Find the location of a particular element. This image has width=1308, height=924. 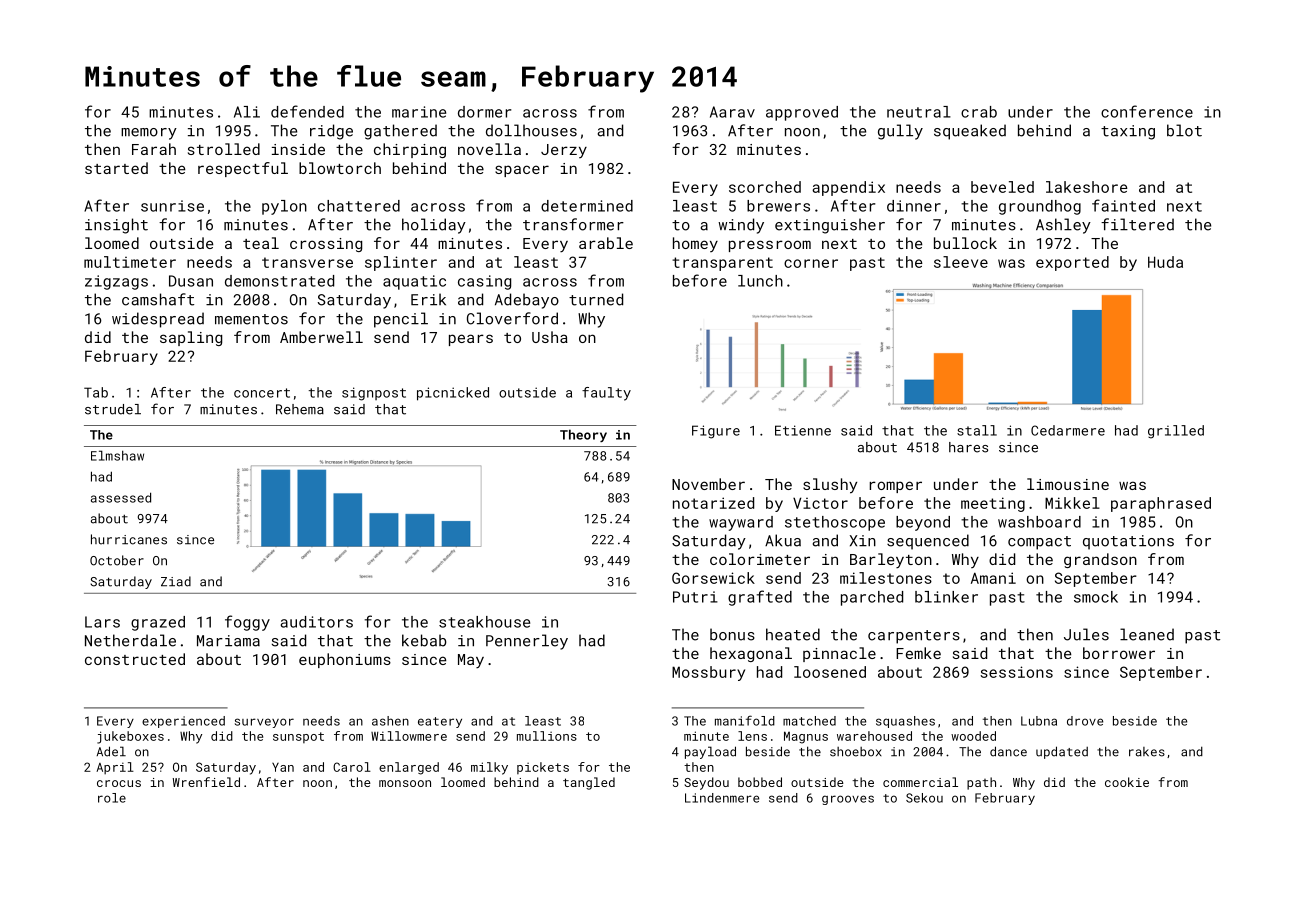

mullions is located at coordinates (547, 736).
